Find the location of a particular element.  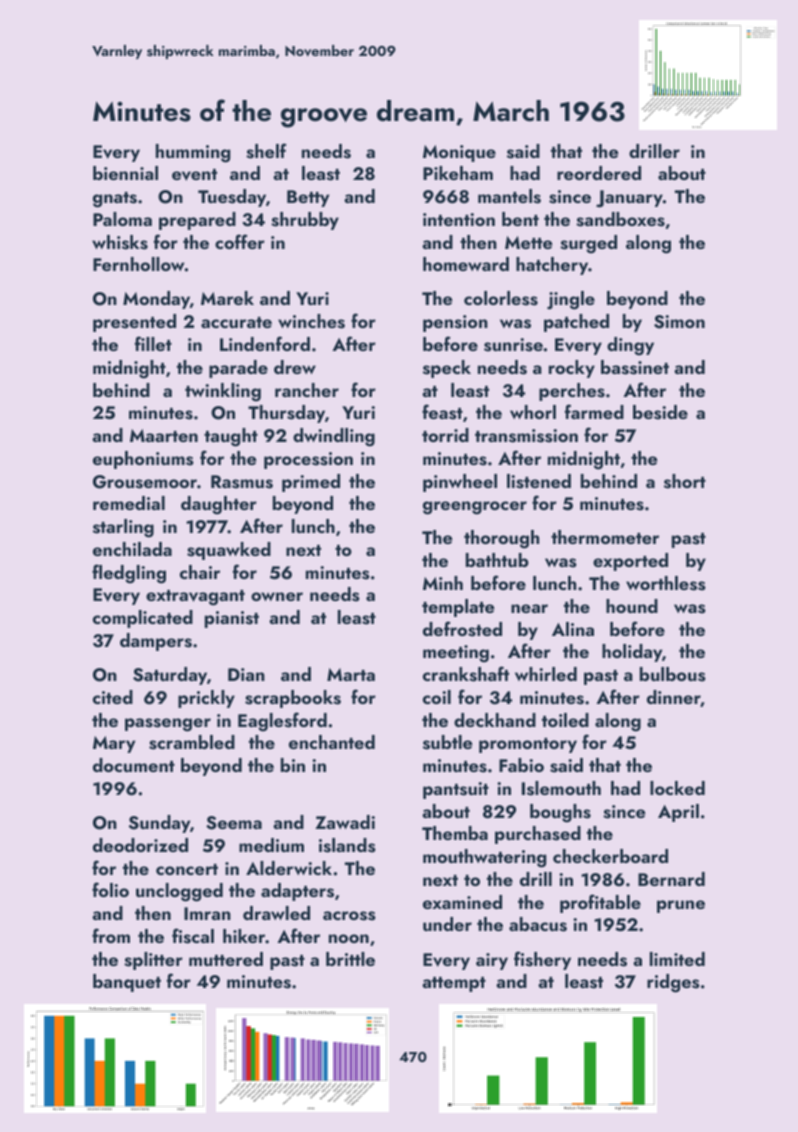

intention is located at coordinates (459, 219).
